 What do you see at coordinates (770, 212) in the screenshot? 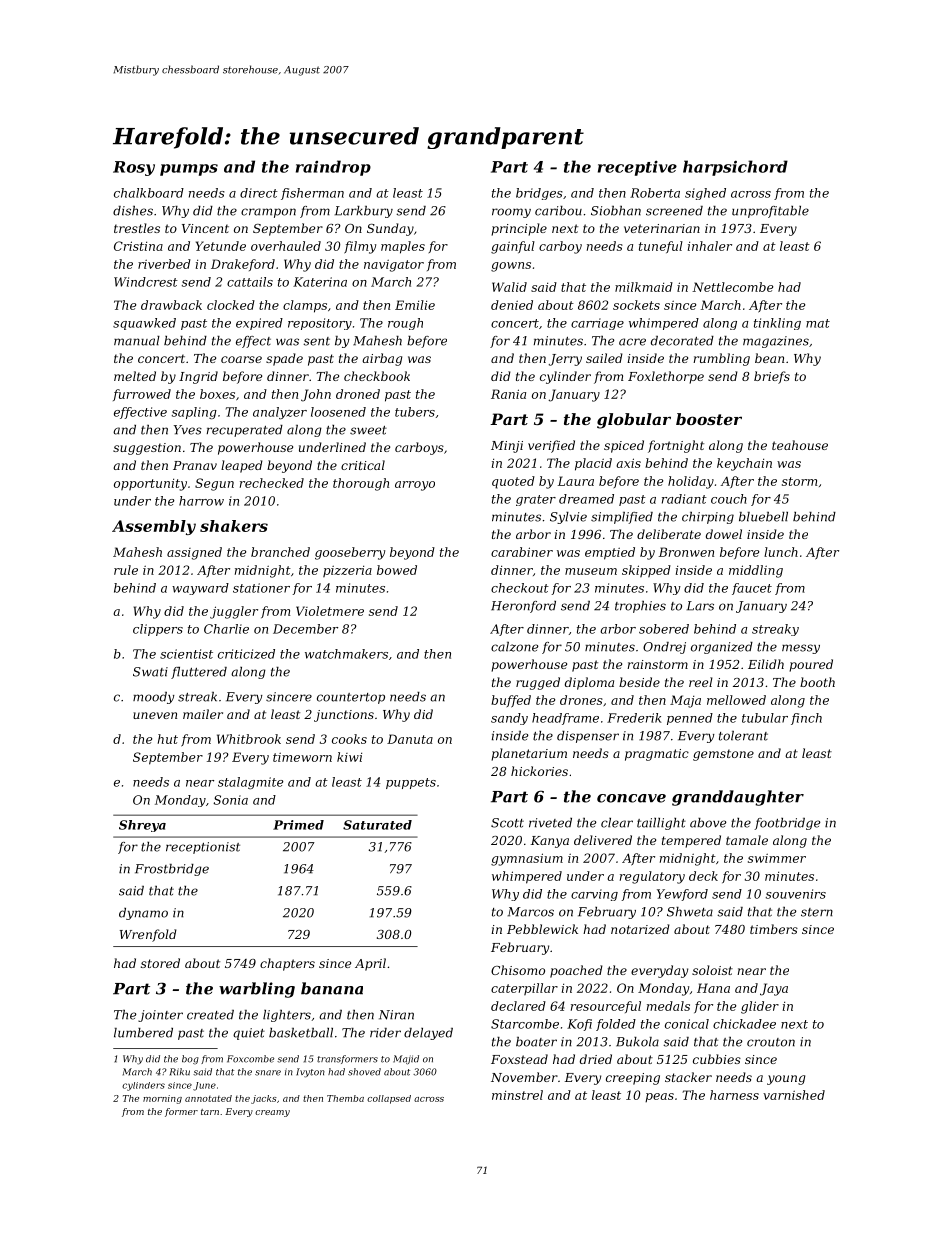
I see `unprofitable` at bounding box center [770, 212].
